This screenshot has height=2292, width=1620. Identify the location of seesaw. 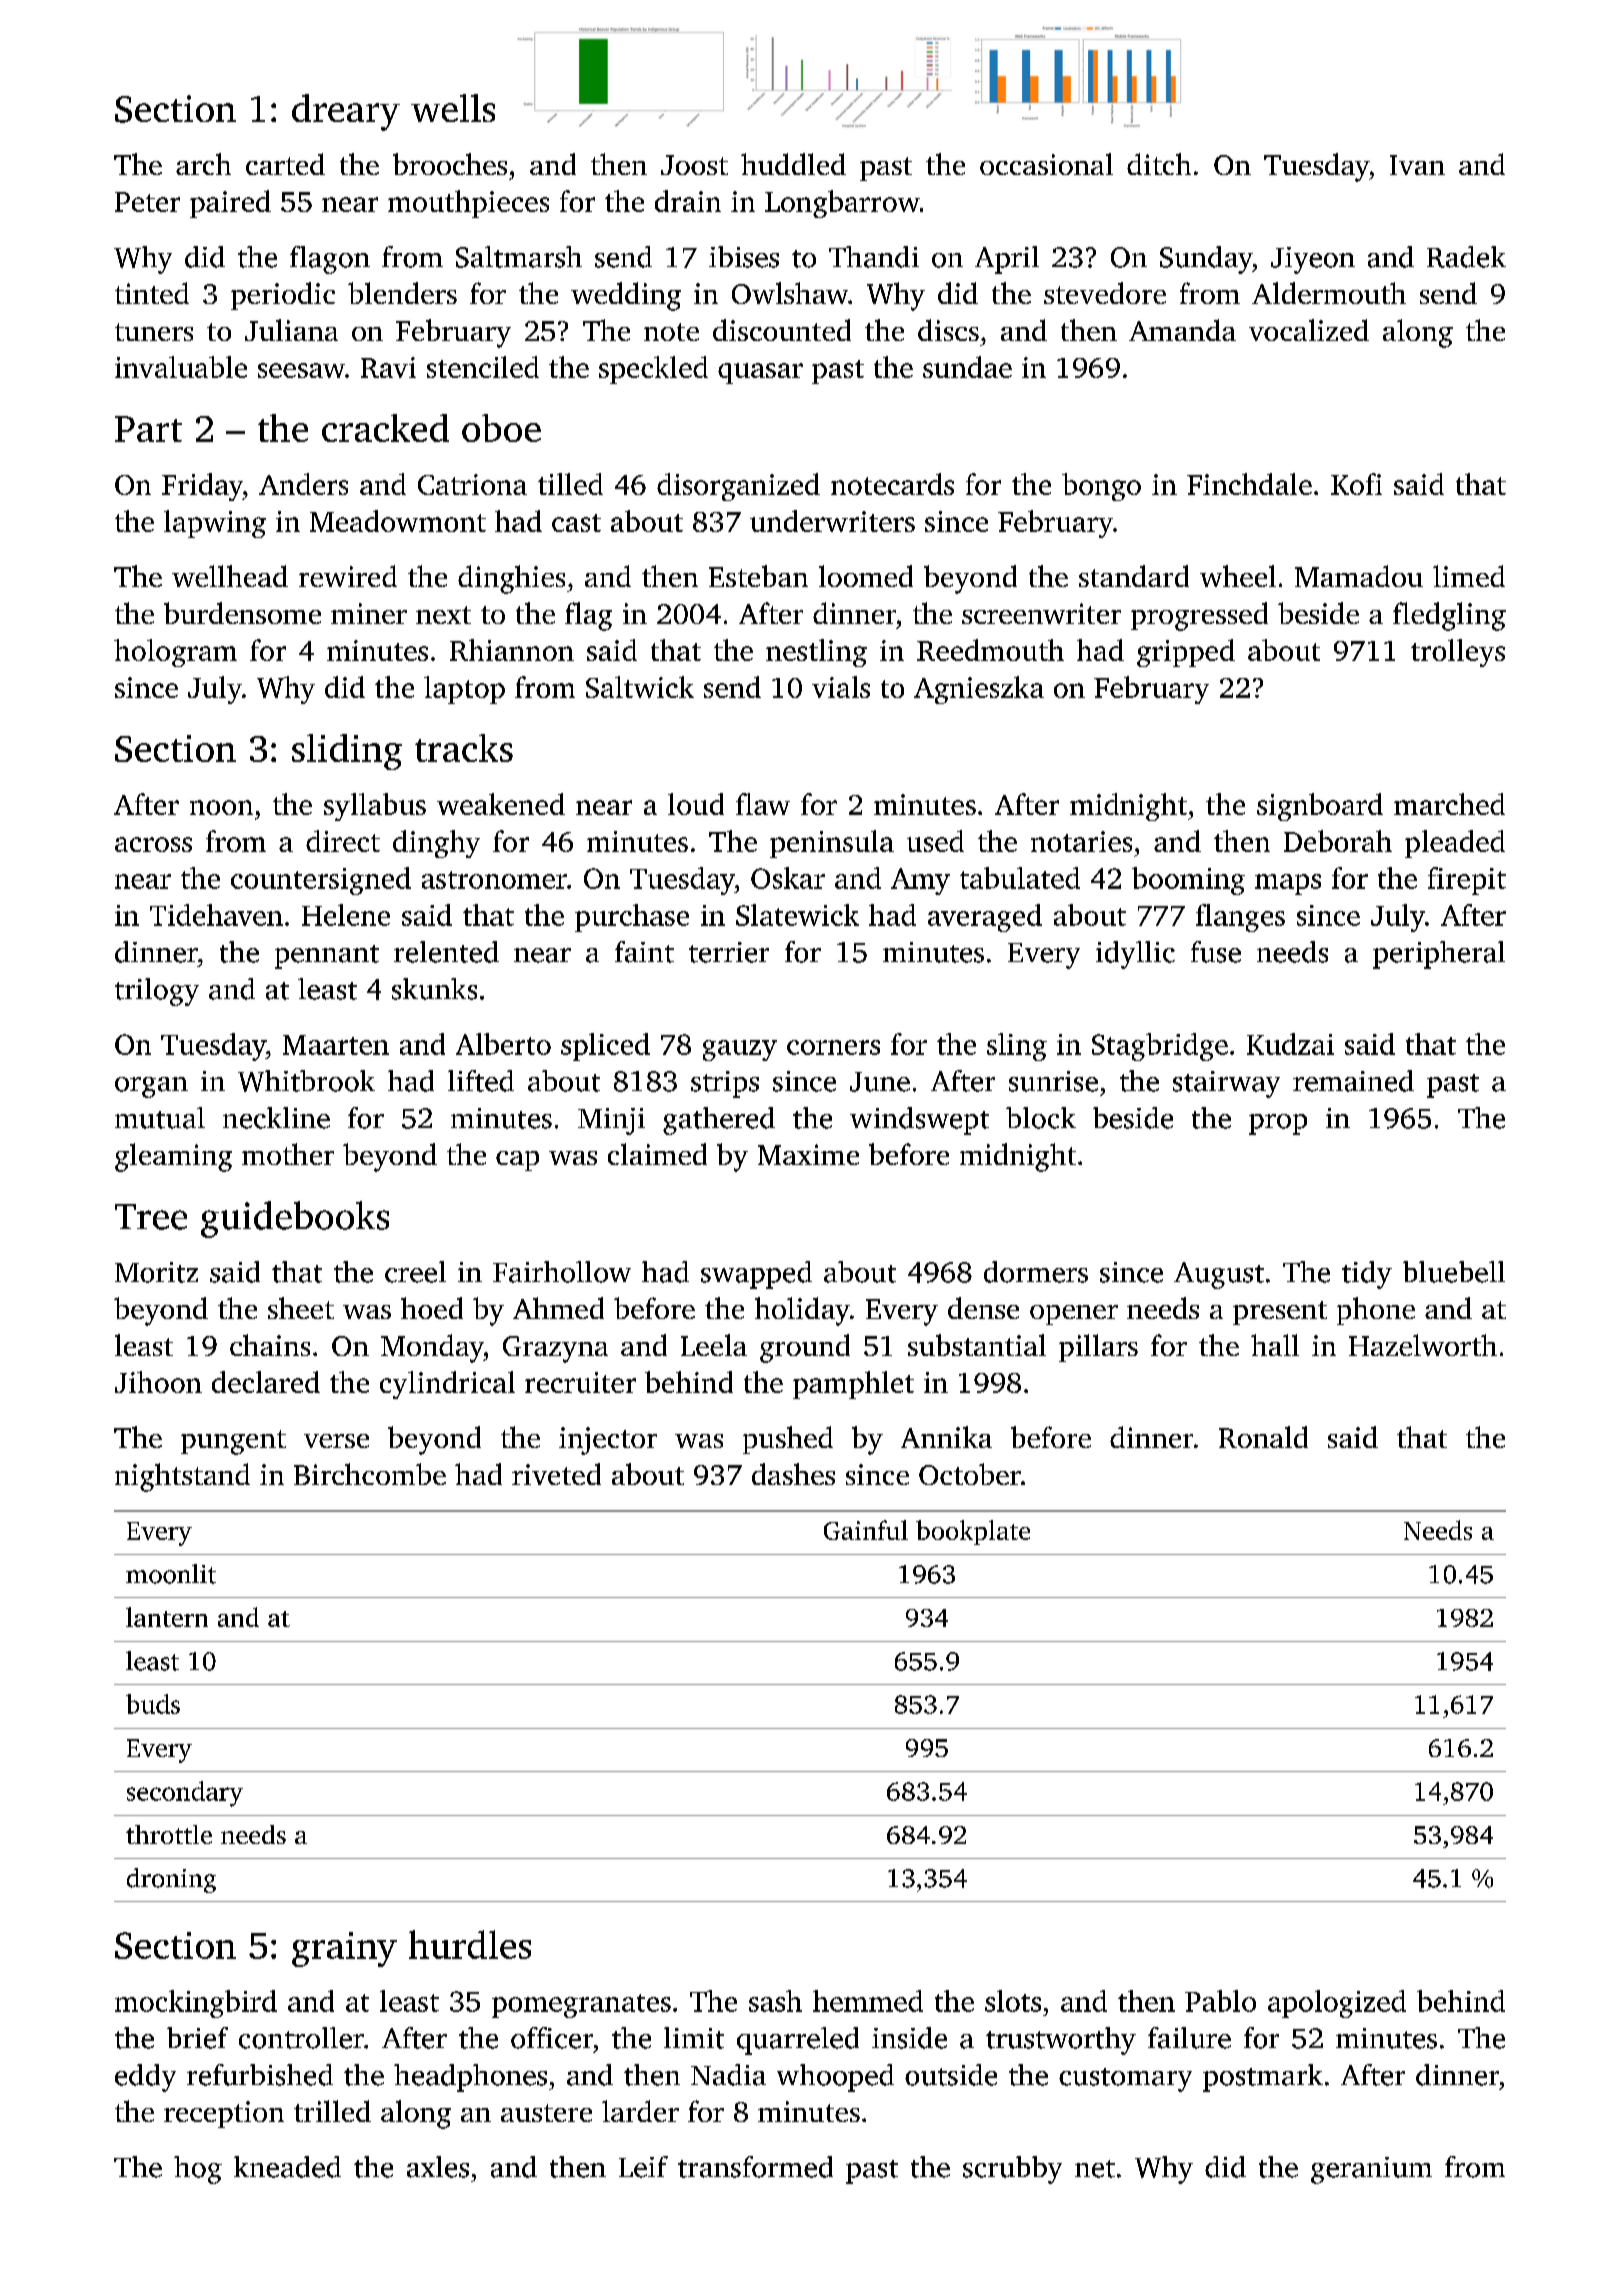
(301, 370).
